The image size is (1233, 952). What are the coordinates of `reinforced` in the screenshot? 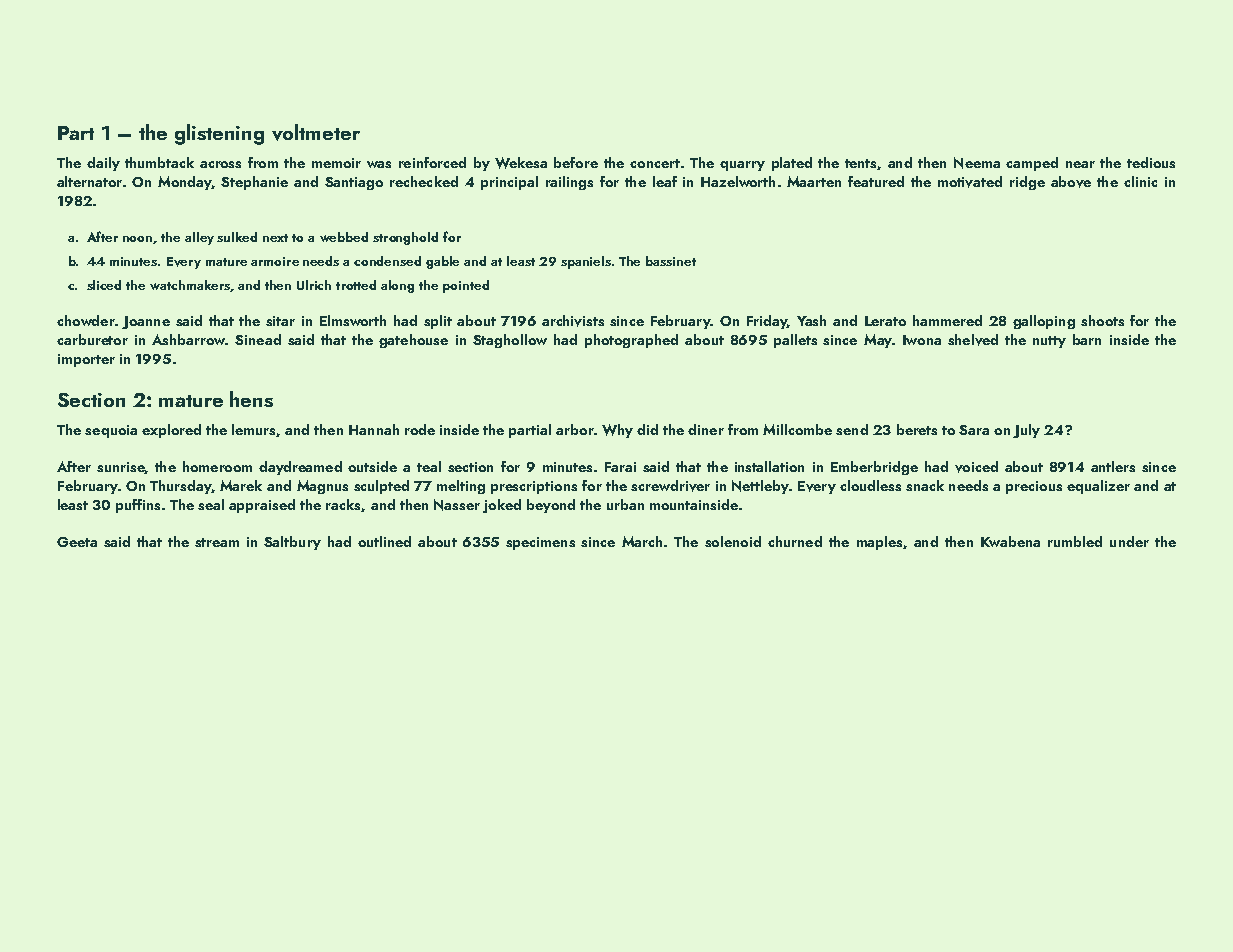 It's located at (432, 162).
